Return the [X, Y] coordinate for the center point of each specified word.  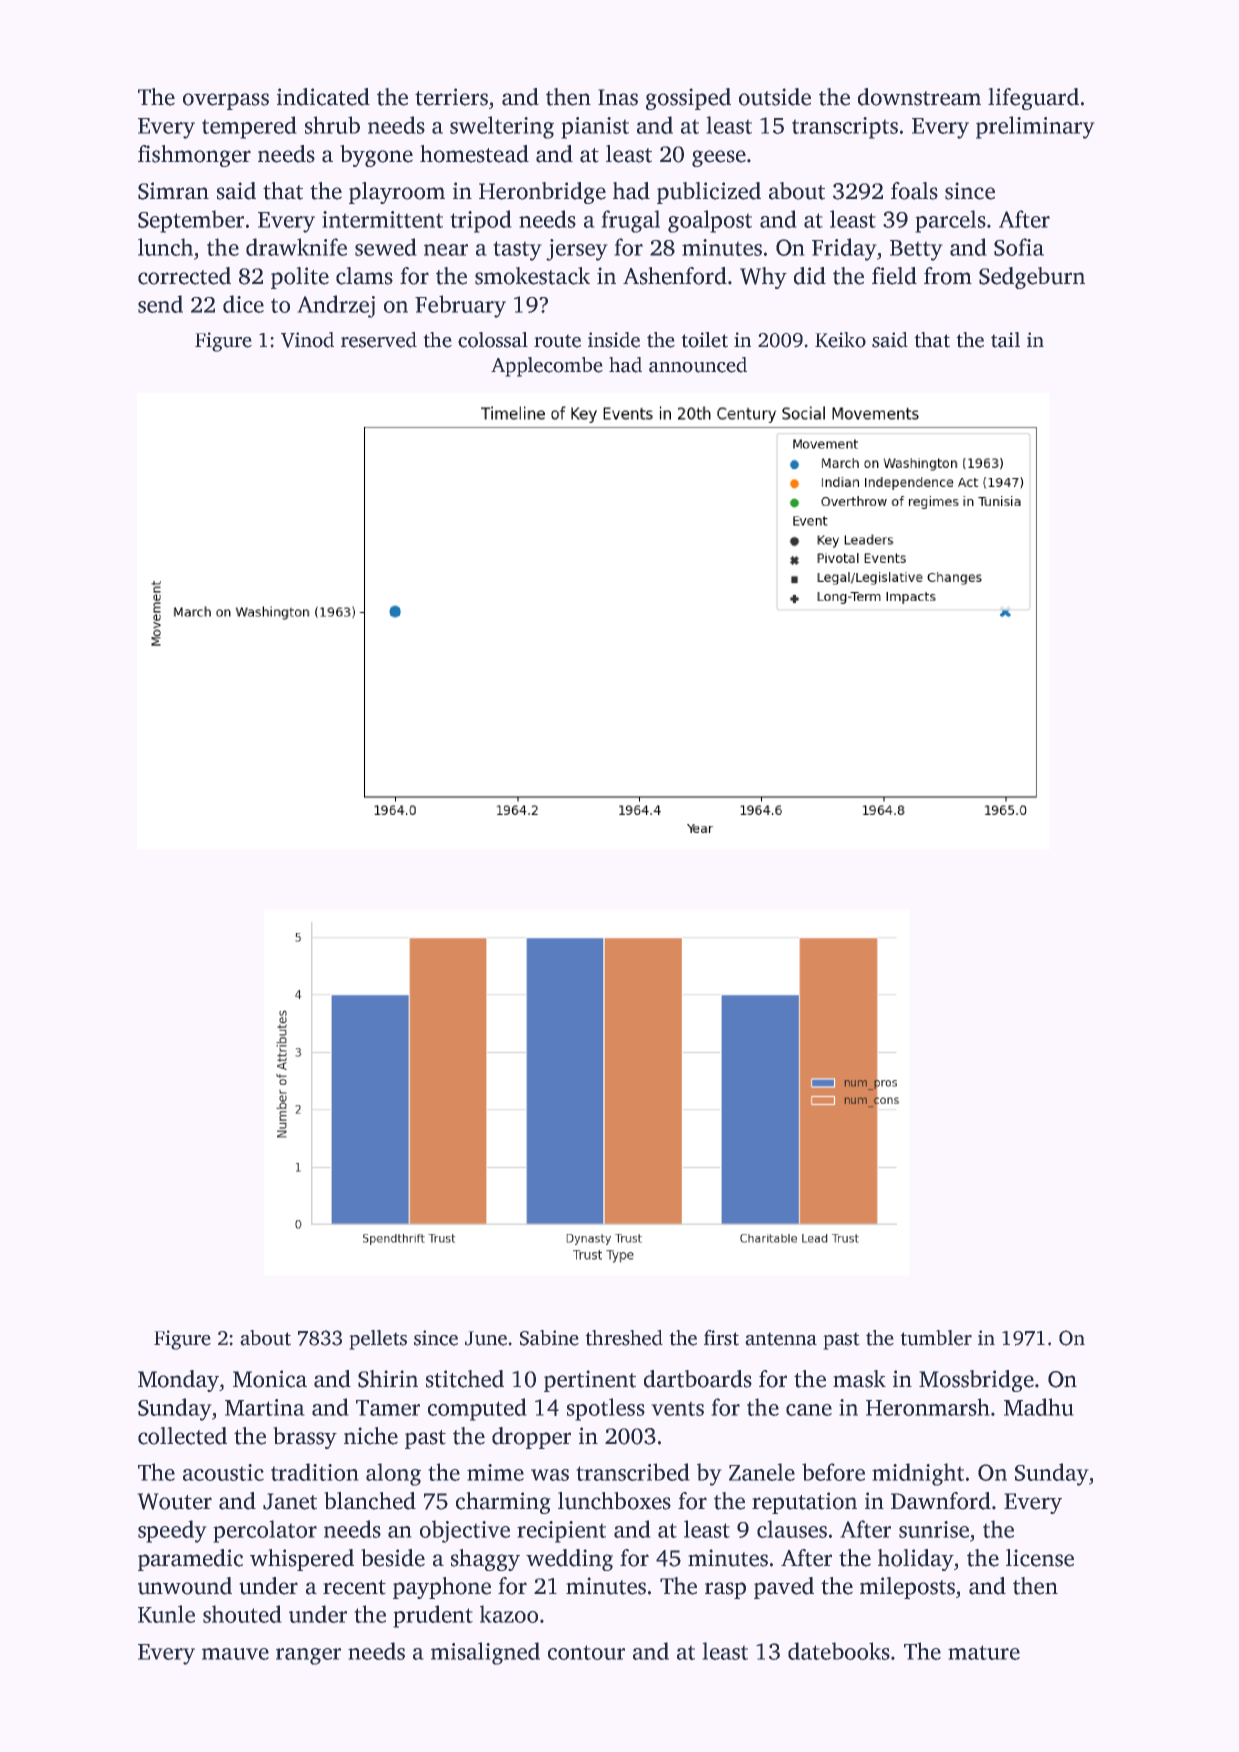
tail [1005, 340]
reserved [379, 340]
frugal [630, 221]
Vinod [307, 340]
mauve [235, 1654]
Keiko [840, 340]
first [721, 1338]
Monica [270, 1379]
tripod [481, 221]
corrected [184, 276]
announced [698, 365]
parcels [950, 221]
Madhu [1039, 1407]
